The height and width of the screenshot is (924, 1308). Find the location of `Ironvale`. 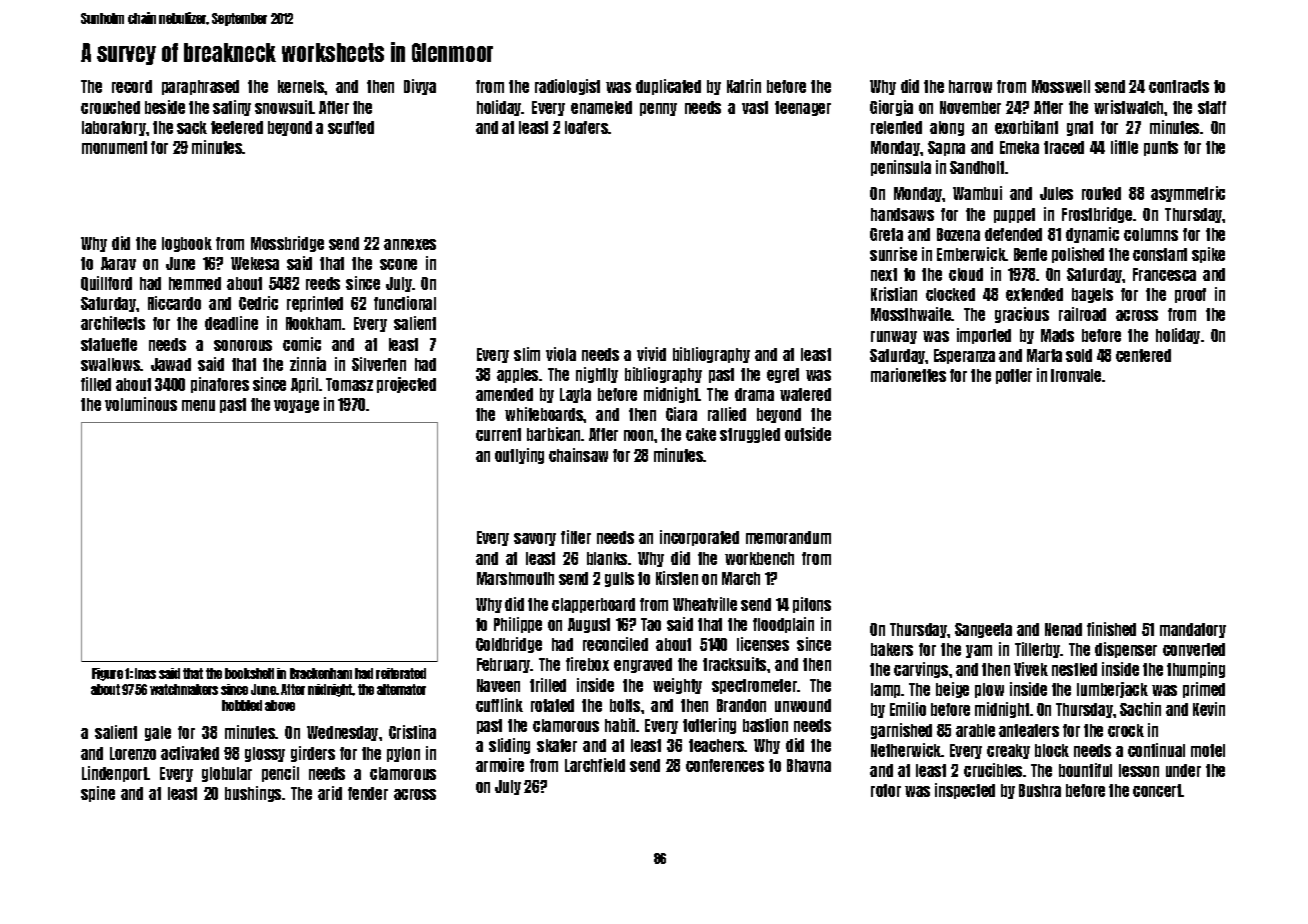

Ironvale is located at coordinates (1076, 375).
